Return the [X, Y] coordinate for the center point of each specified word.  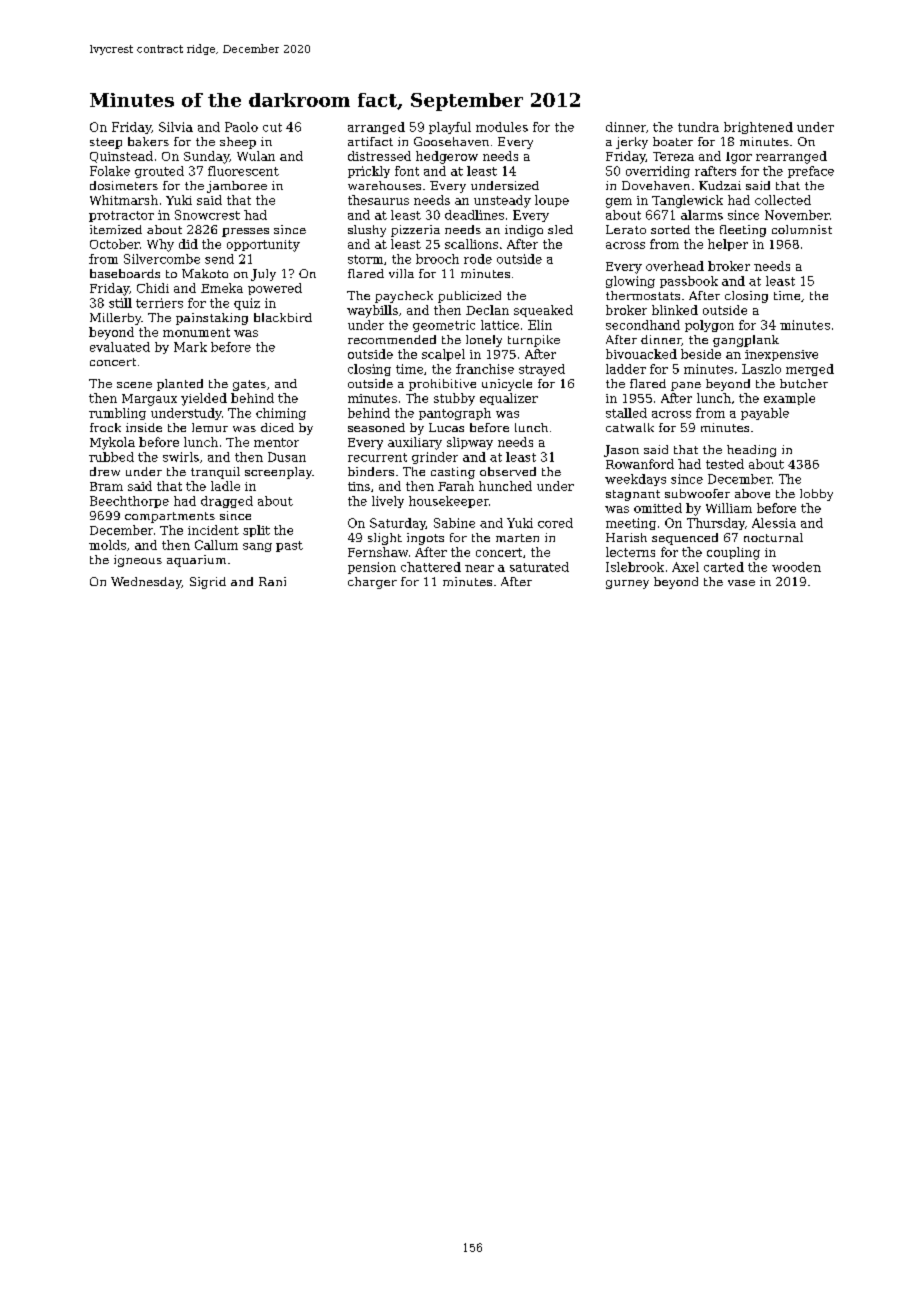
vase [741, 583]
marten [517, 538]
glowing [630, 282]
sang [257, 547]
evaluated [120, 347]
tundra [698, 127]
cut [272, 127]
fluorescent [243, 171]
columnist [802, 229]
